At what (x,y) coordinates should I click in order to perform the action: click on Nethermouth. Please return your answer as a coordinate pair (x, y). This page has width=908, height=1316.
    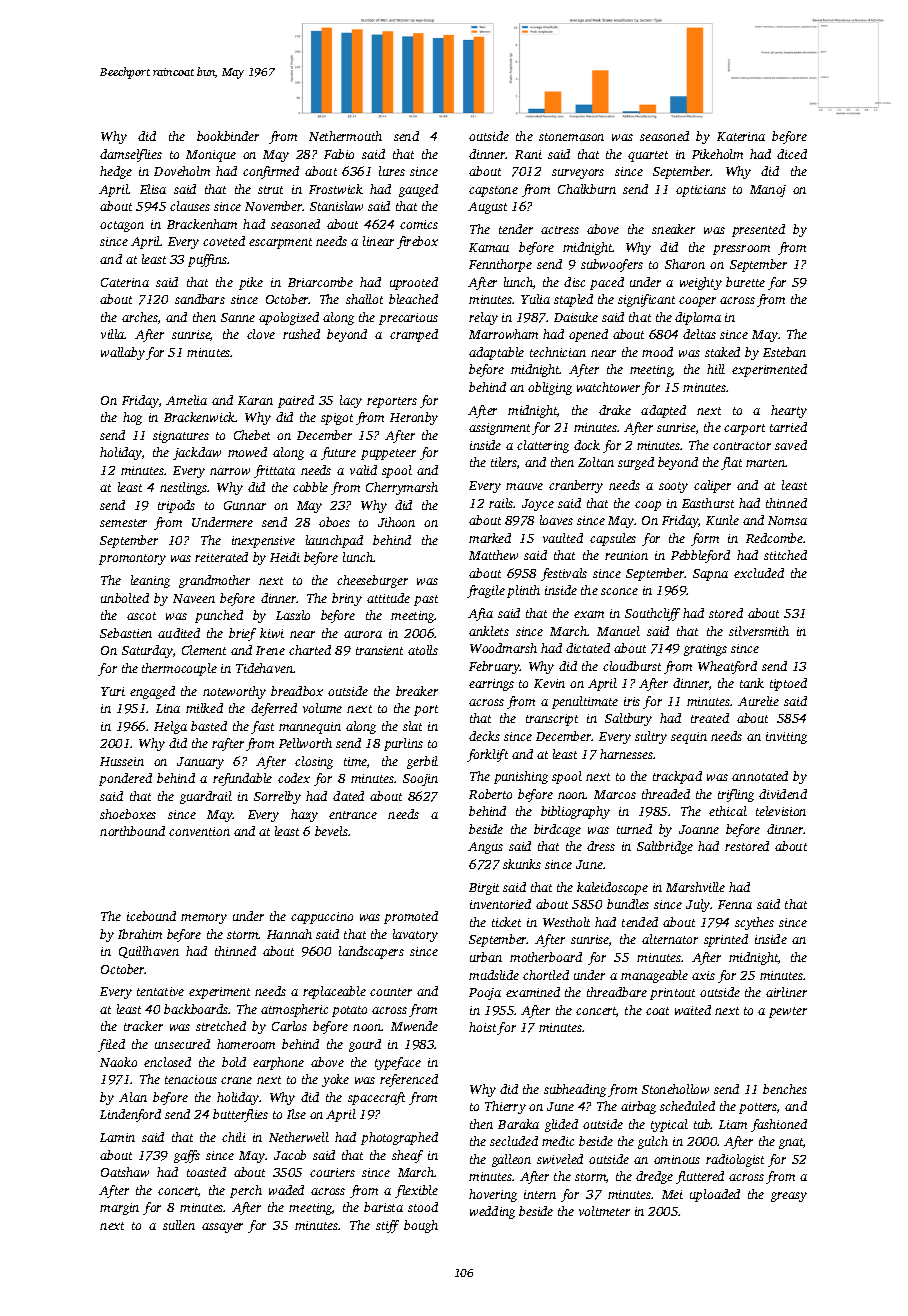
    Looking at the image, I should click on (345, 136).
